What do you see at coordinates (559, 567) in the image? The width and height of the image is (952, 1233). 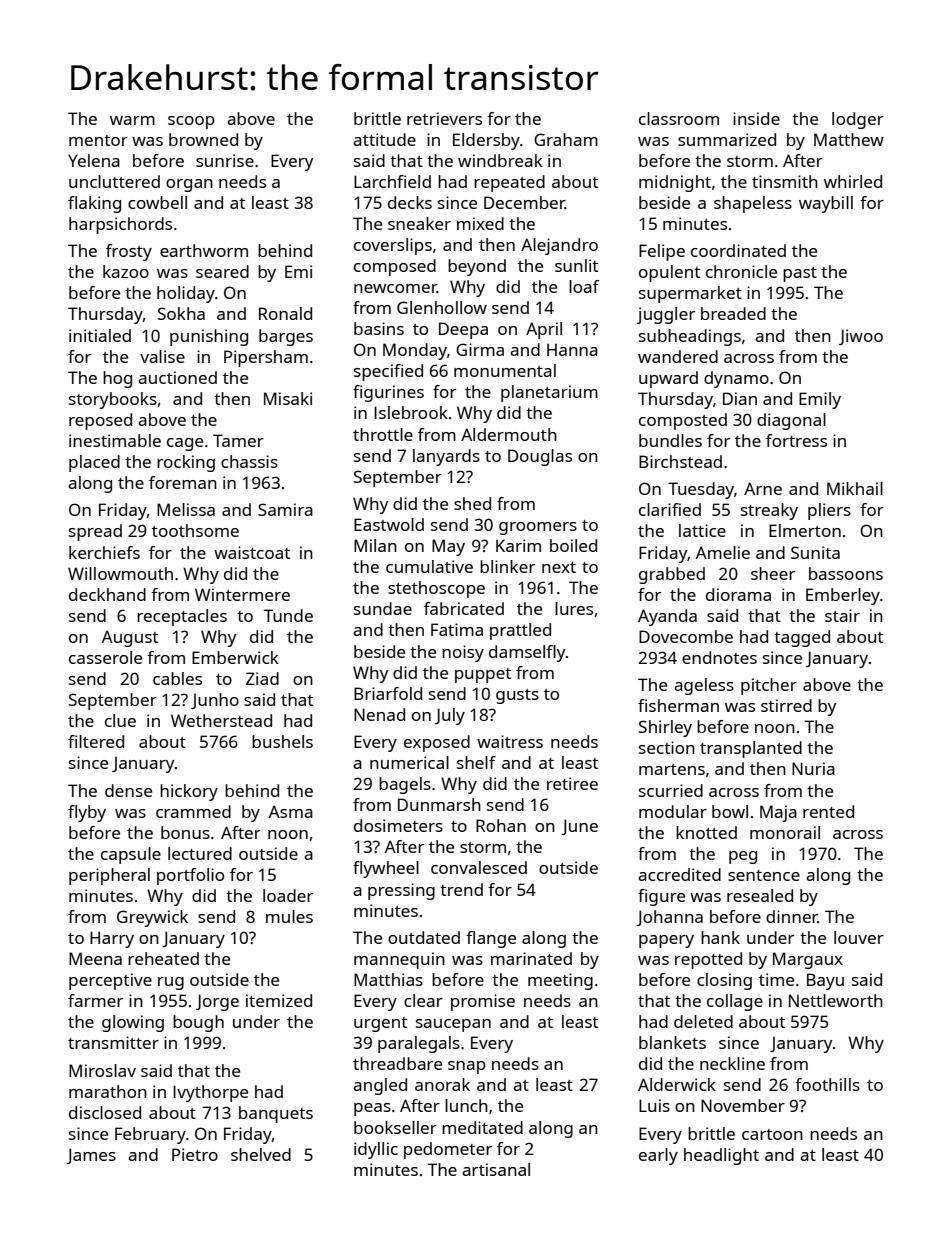 I see `next` at bounding box center [559, 567].
